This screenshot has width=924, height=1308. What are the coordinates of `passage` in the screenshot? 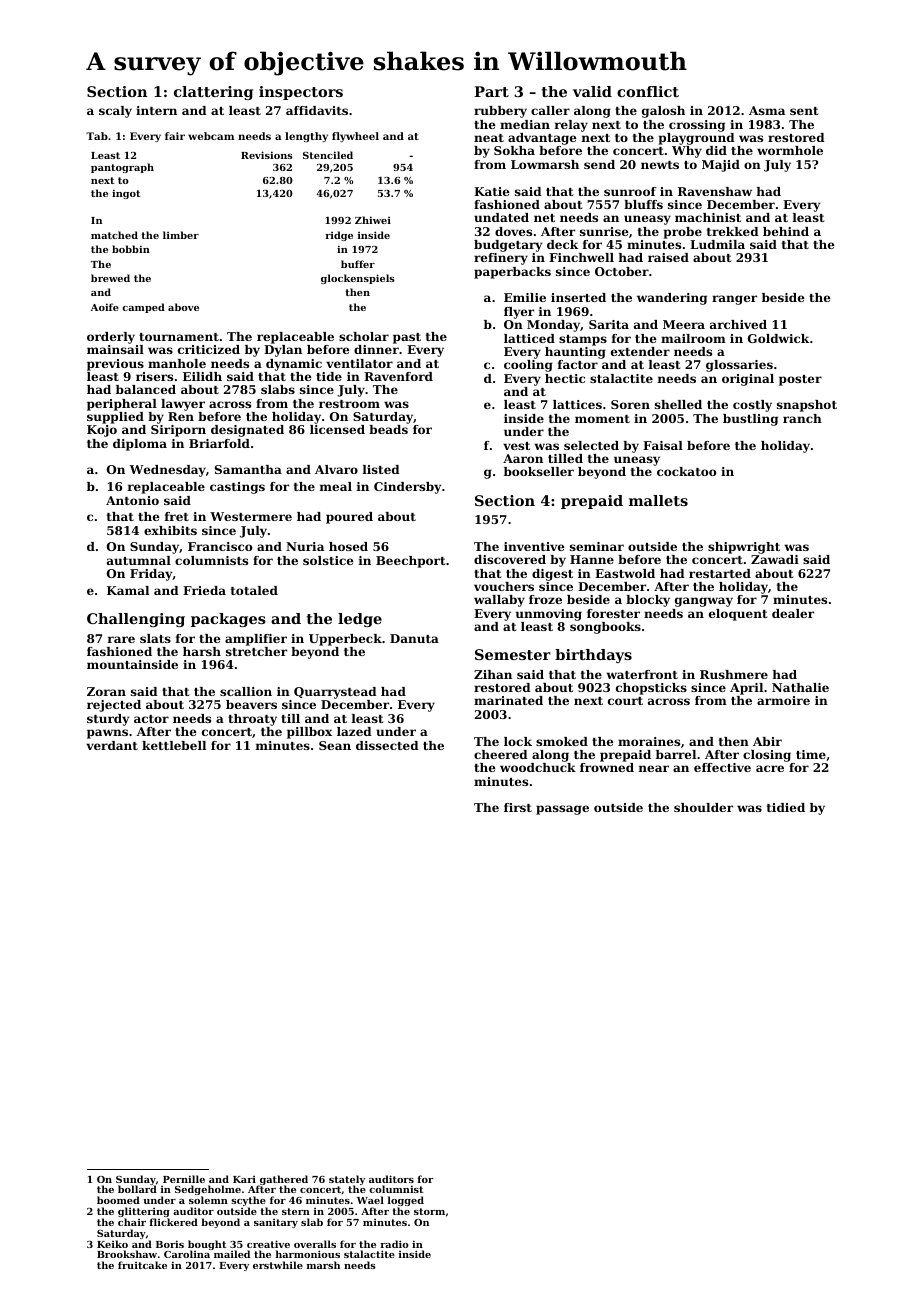 It's located at (562, 810).
